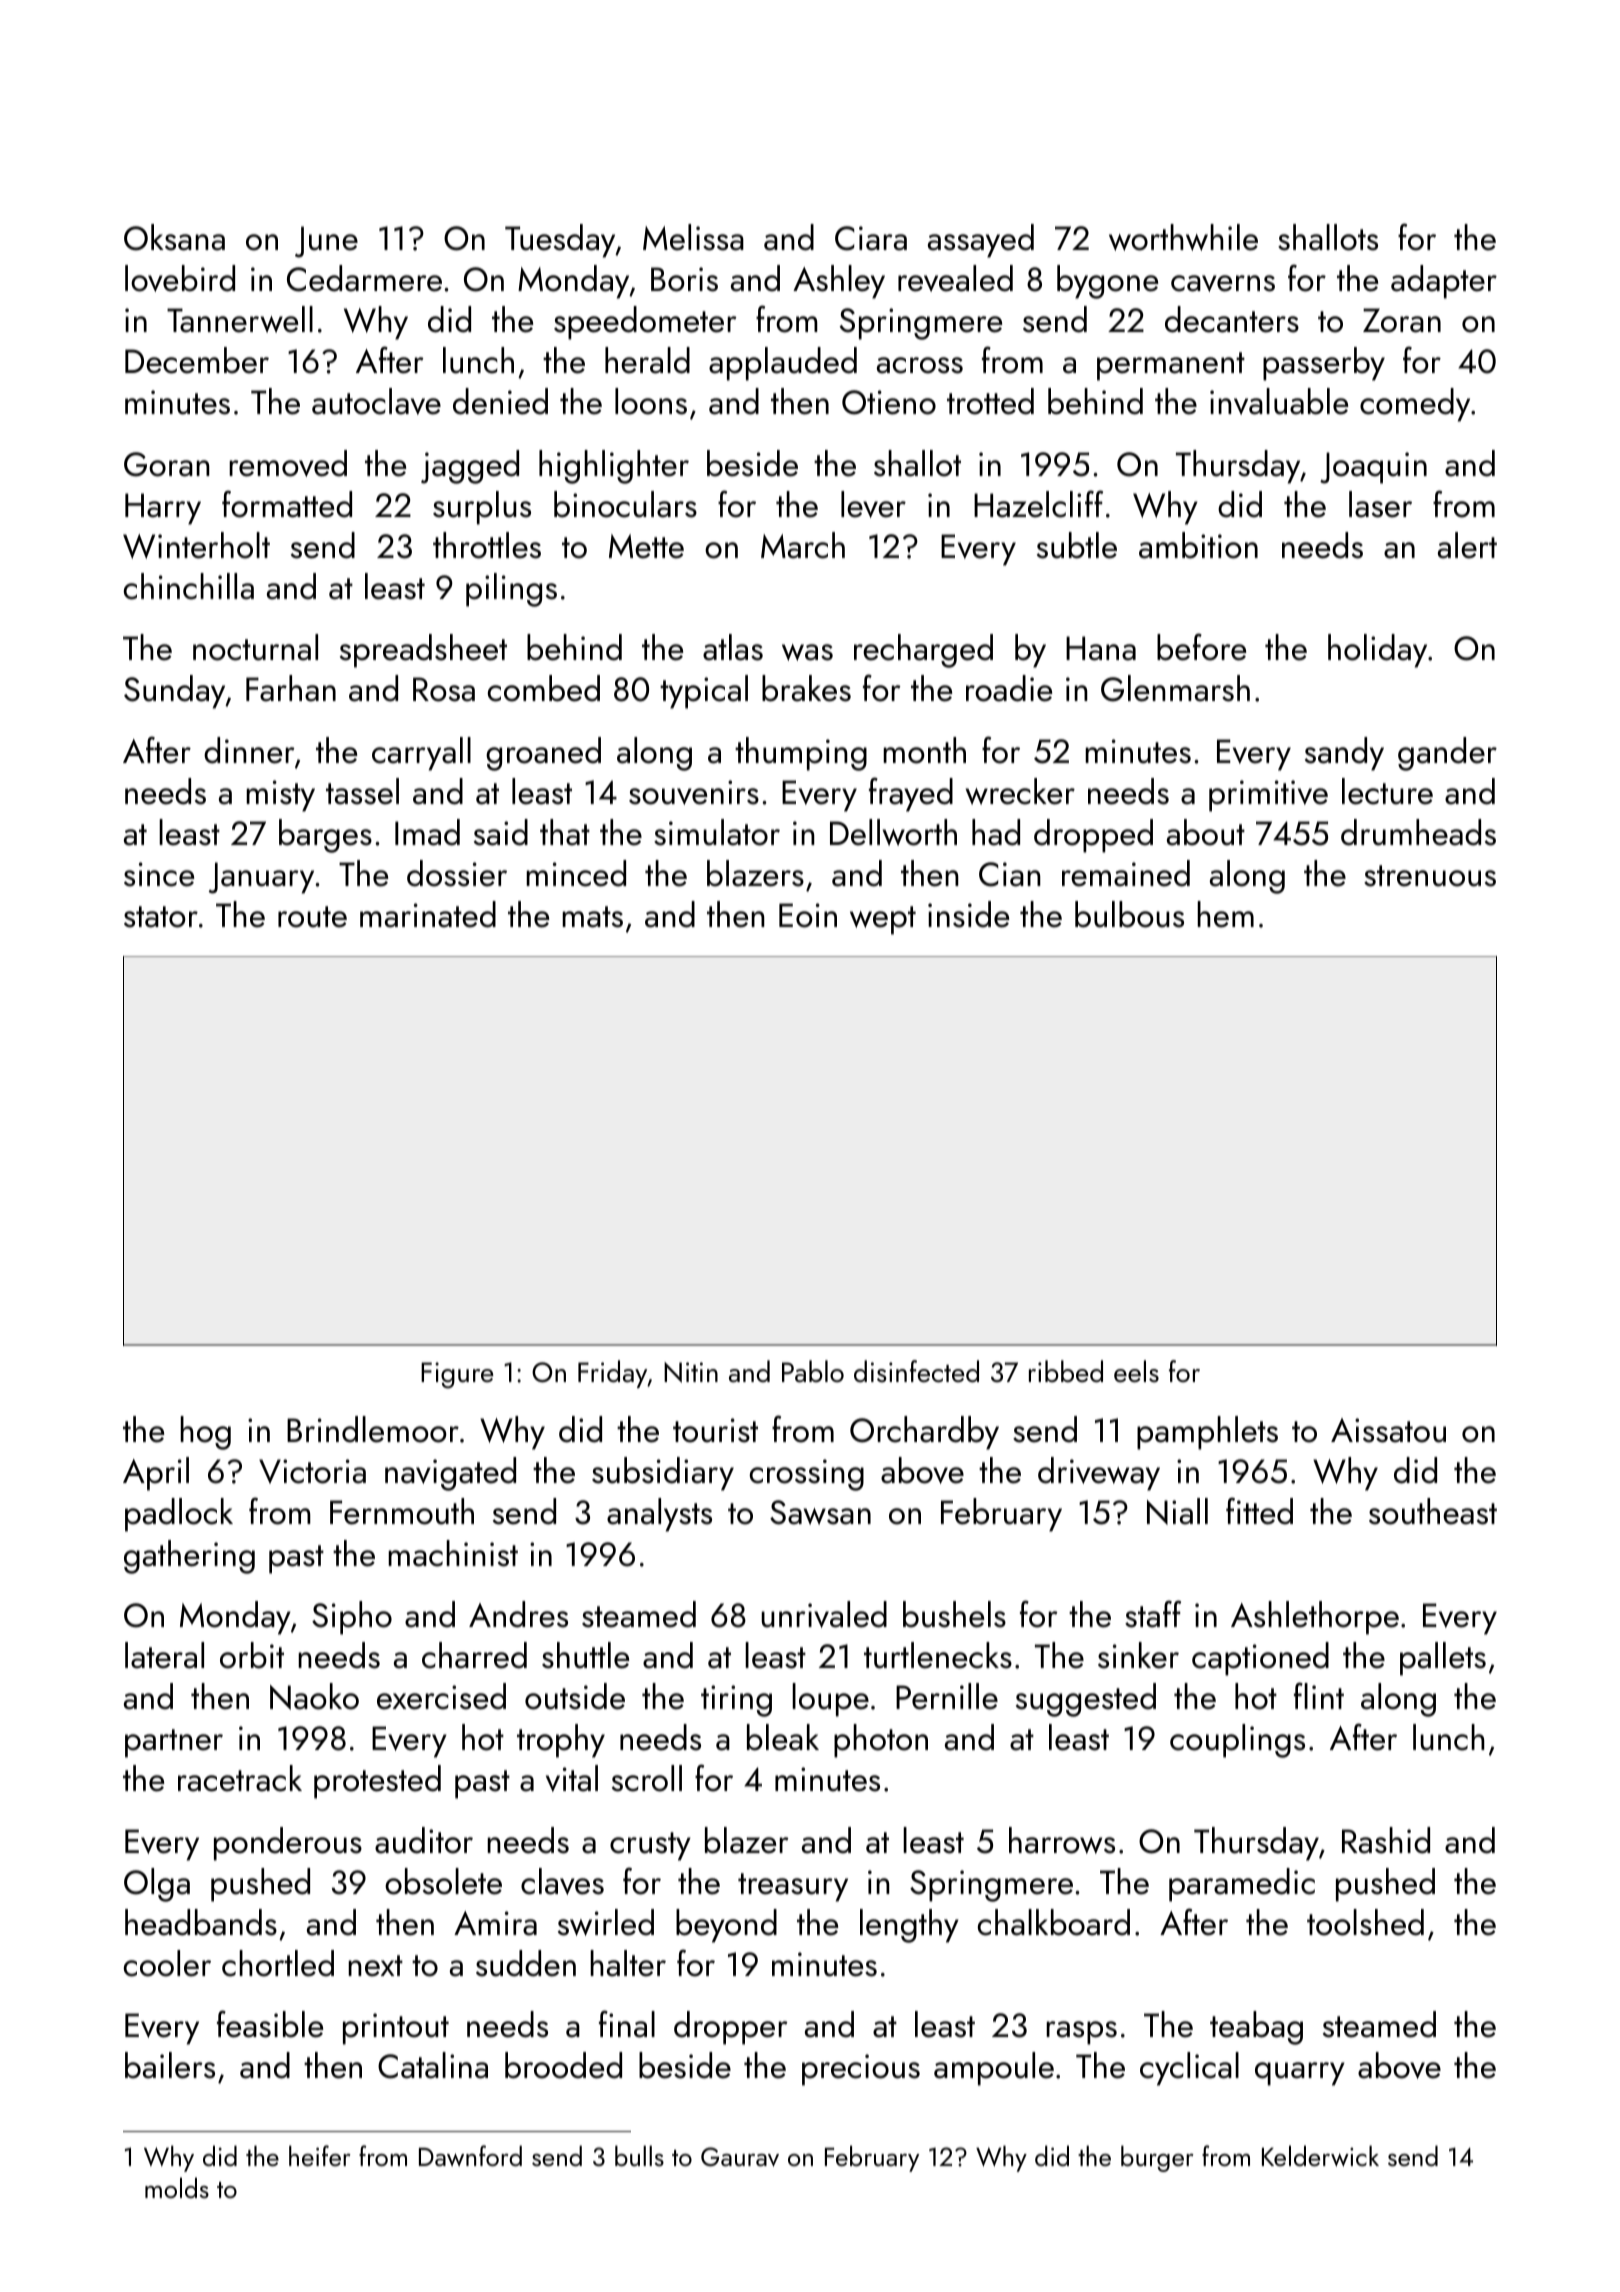  I want to click on worthwhile, so click(1183, 237).
